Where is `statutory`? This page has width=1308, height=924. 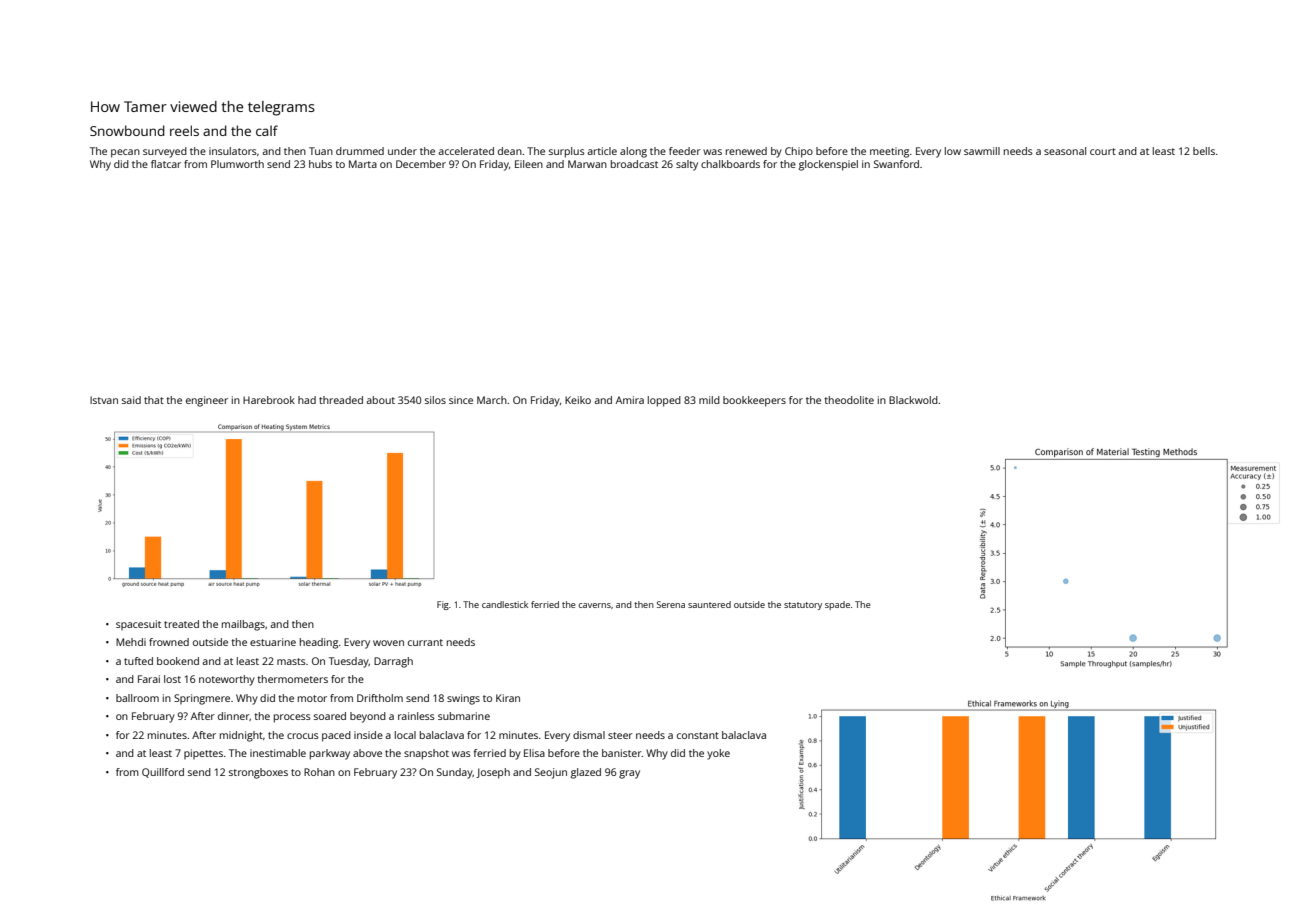 statutory is located at coordinates (803, 606).
